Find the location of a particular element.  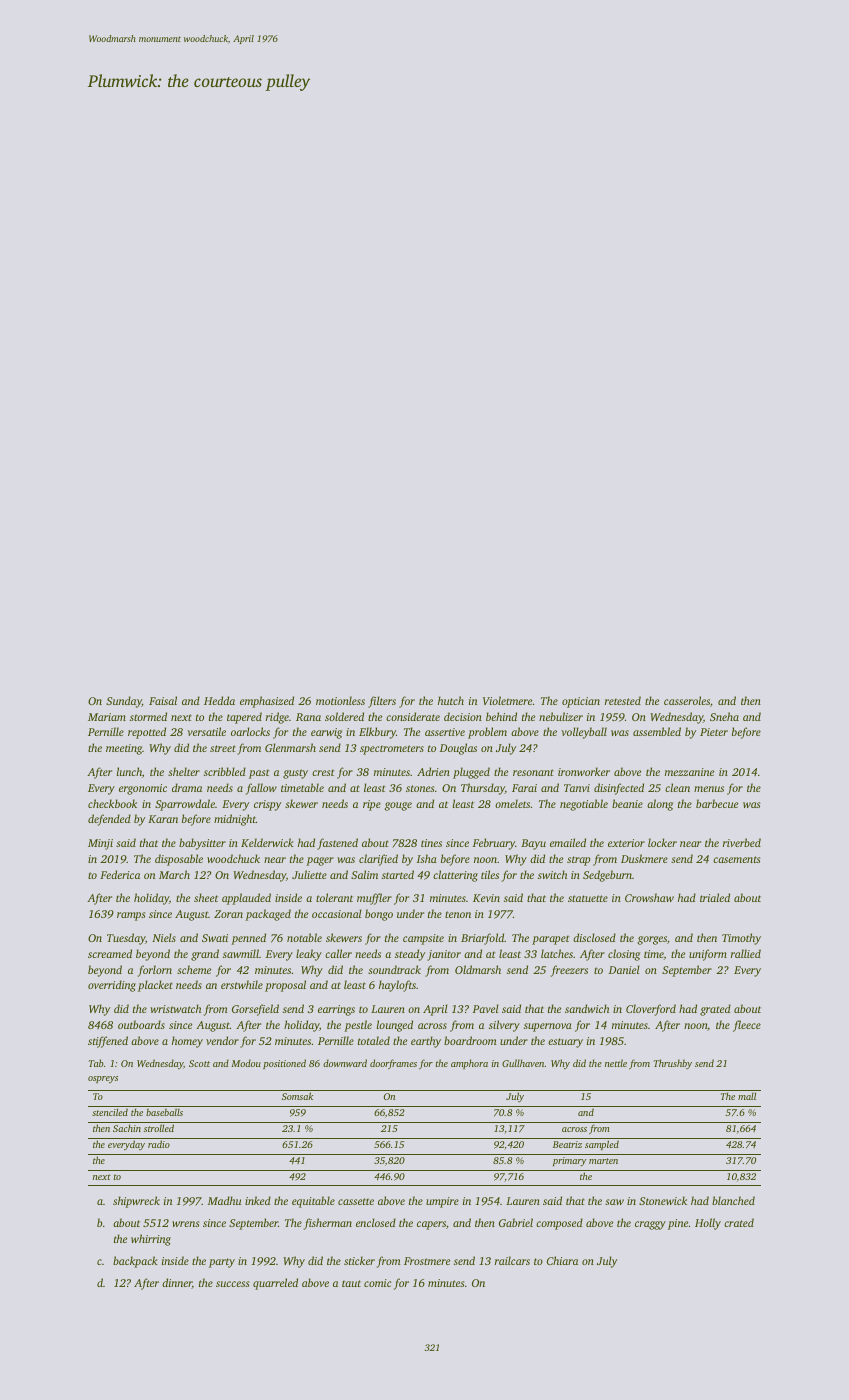

doorframes is located at coordinates (393, 1064).
